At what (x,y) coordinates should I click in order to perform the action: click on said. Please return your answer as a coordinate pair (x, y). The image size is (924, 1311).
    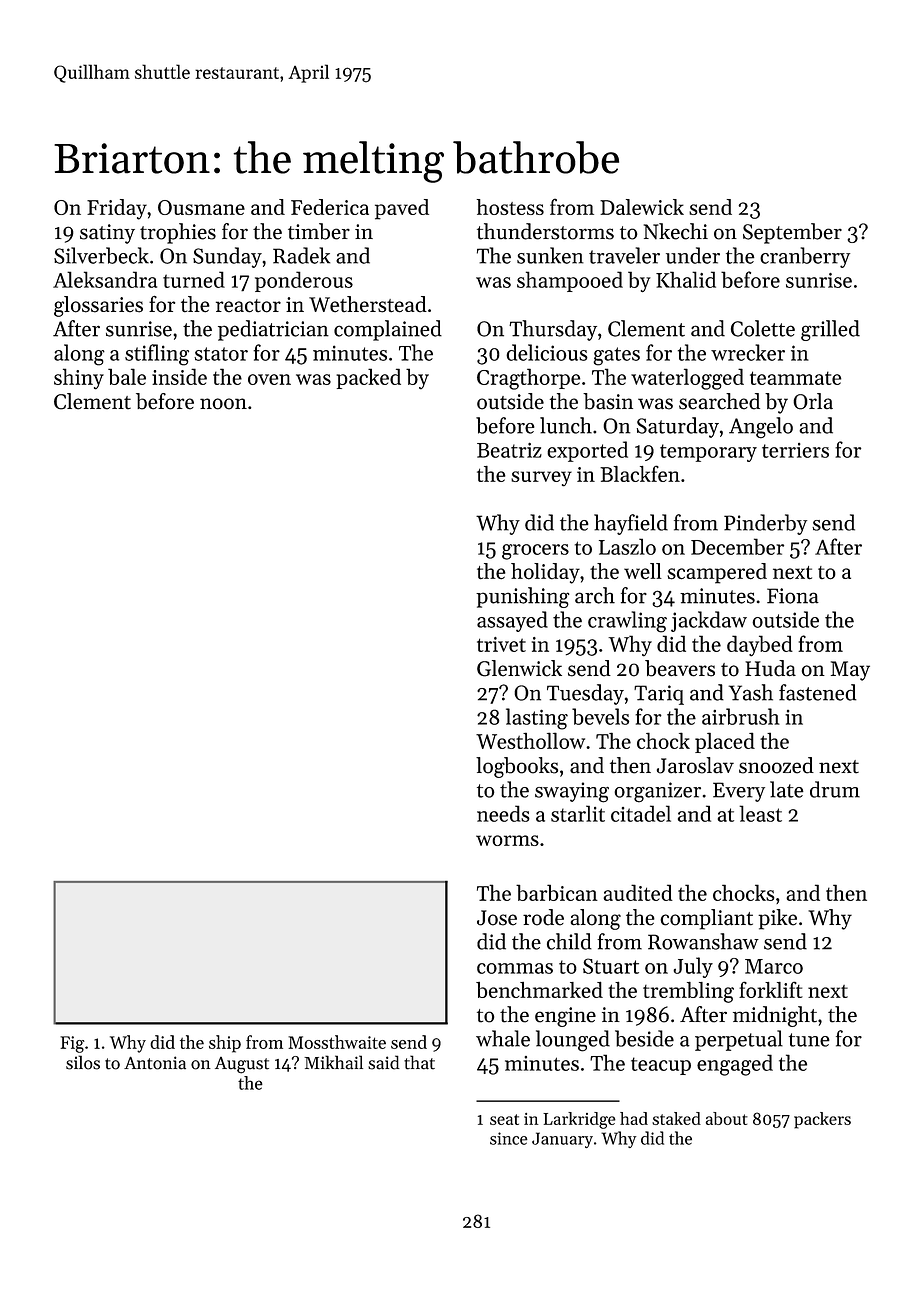
    Looking at the image, I should click on (384, 1062).
